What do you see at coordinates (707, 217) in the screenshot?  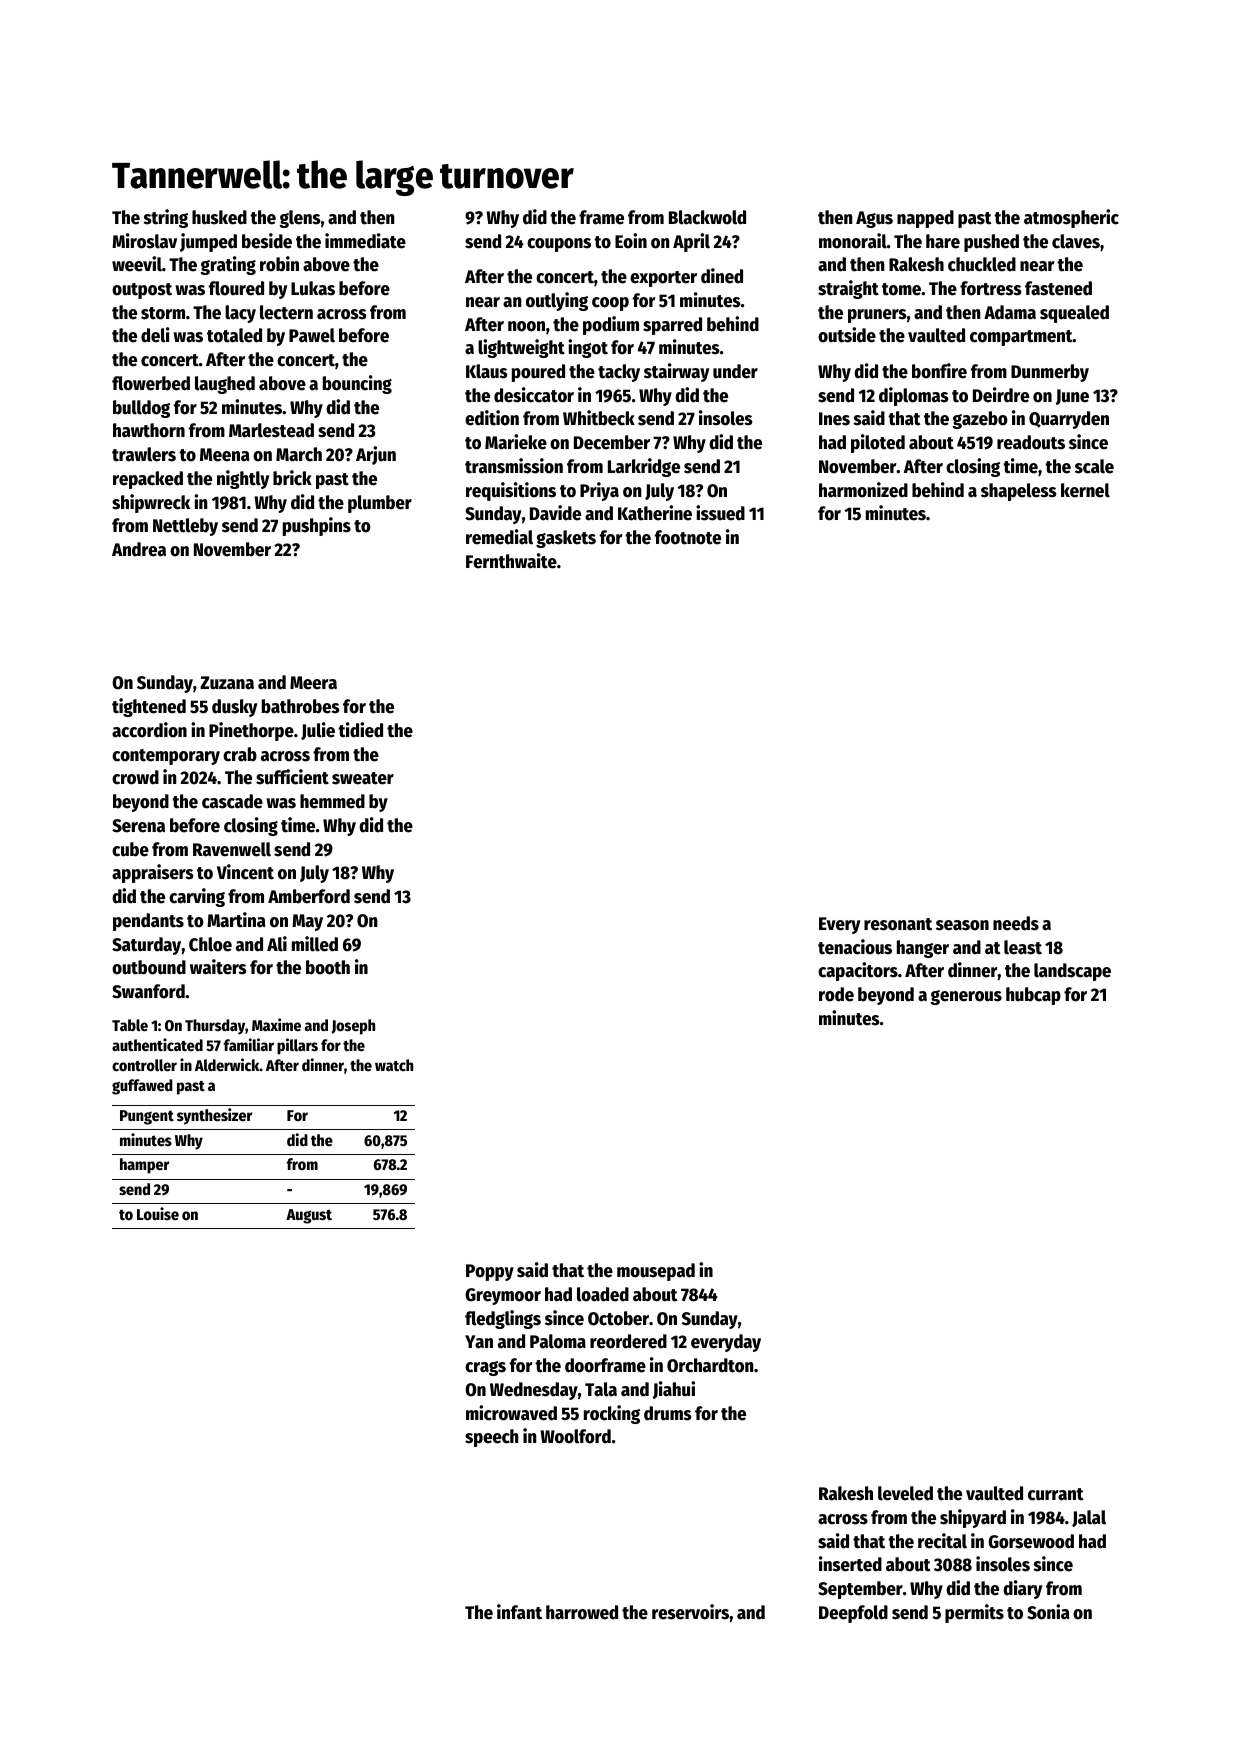 I see `Blackwold` at bounding box center [707, 217].
